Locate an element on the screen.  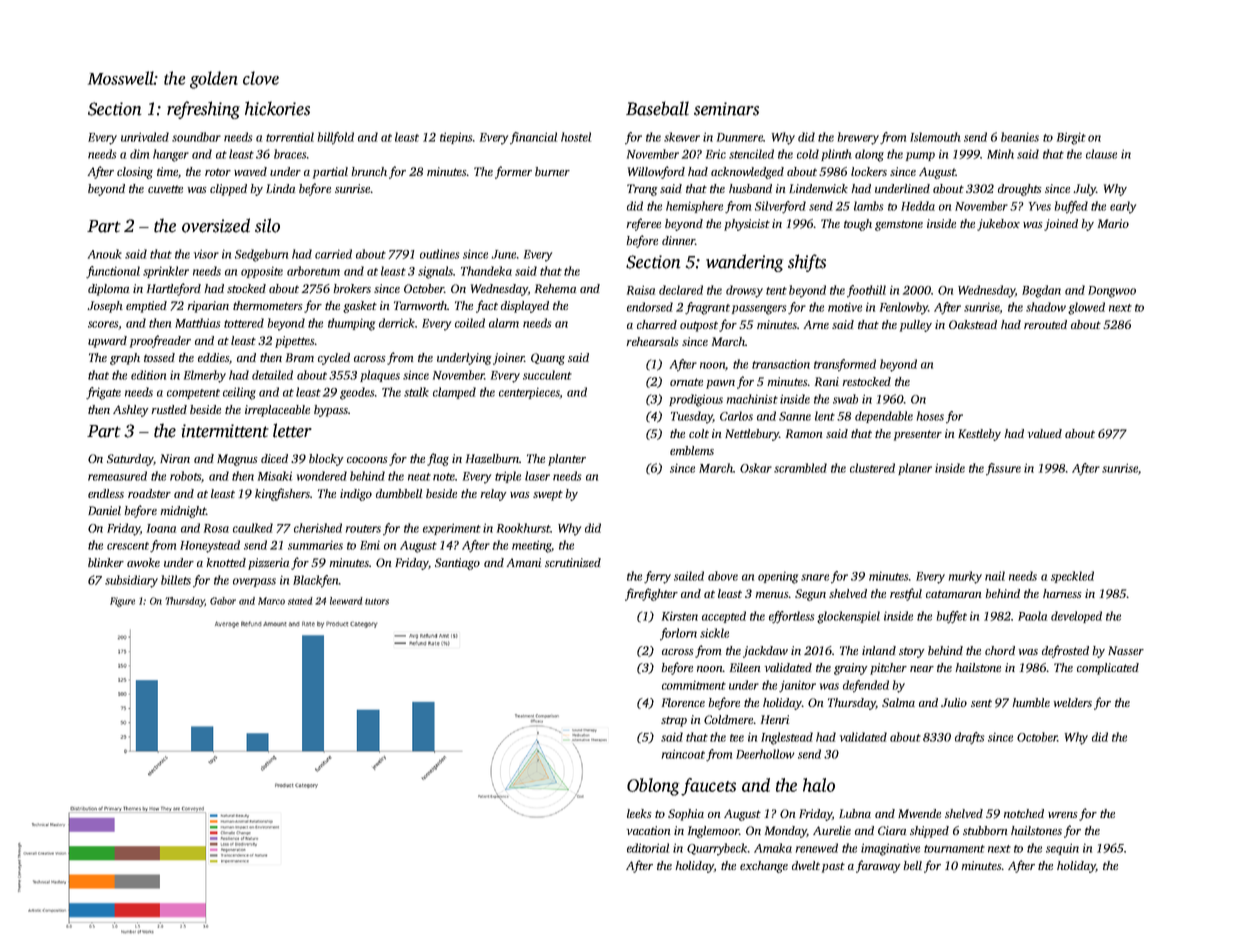
Florence is located at coordinates (683, 702).
